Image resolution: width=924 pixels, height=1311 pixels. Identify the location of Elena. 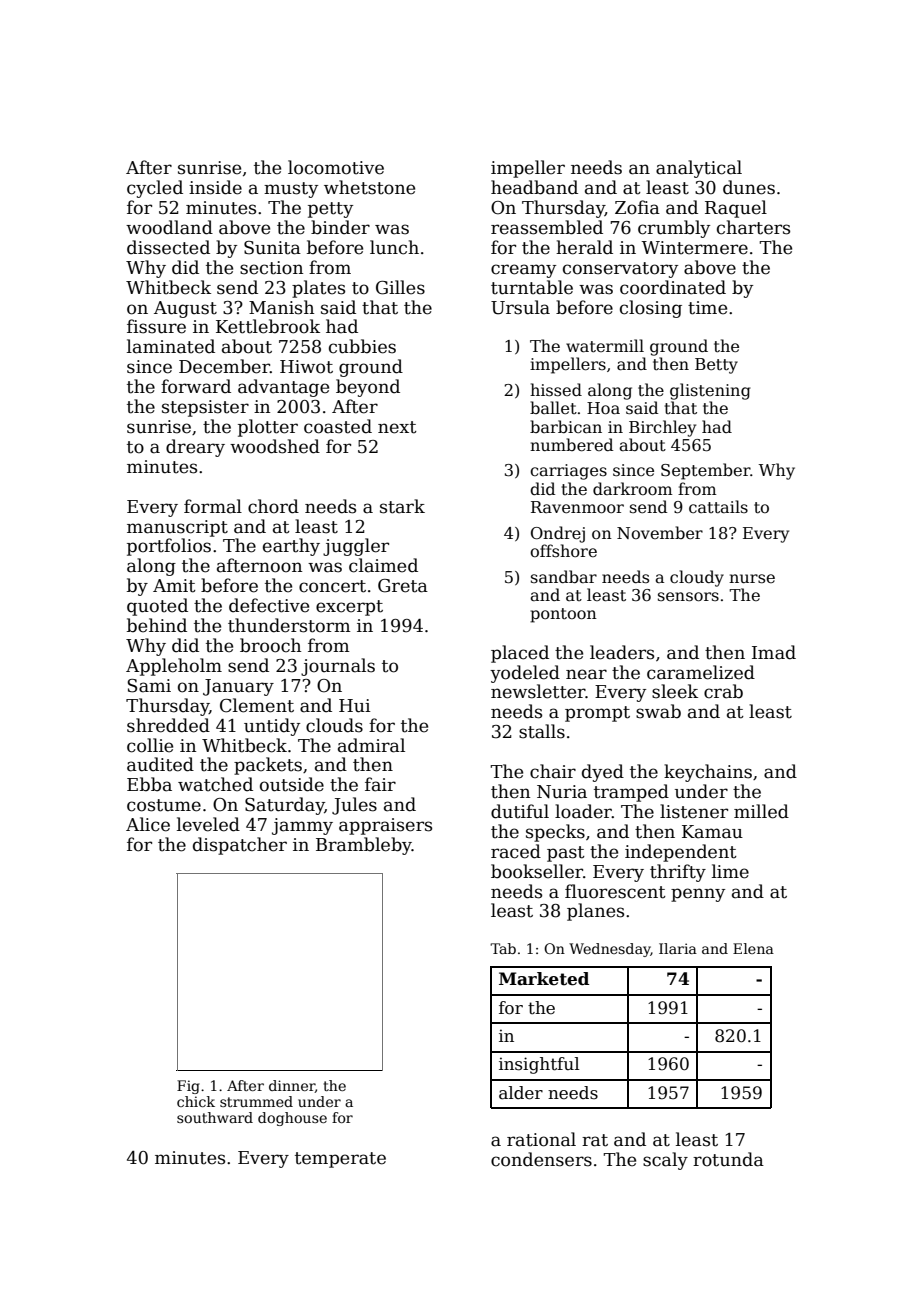
(753, 948).
